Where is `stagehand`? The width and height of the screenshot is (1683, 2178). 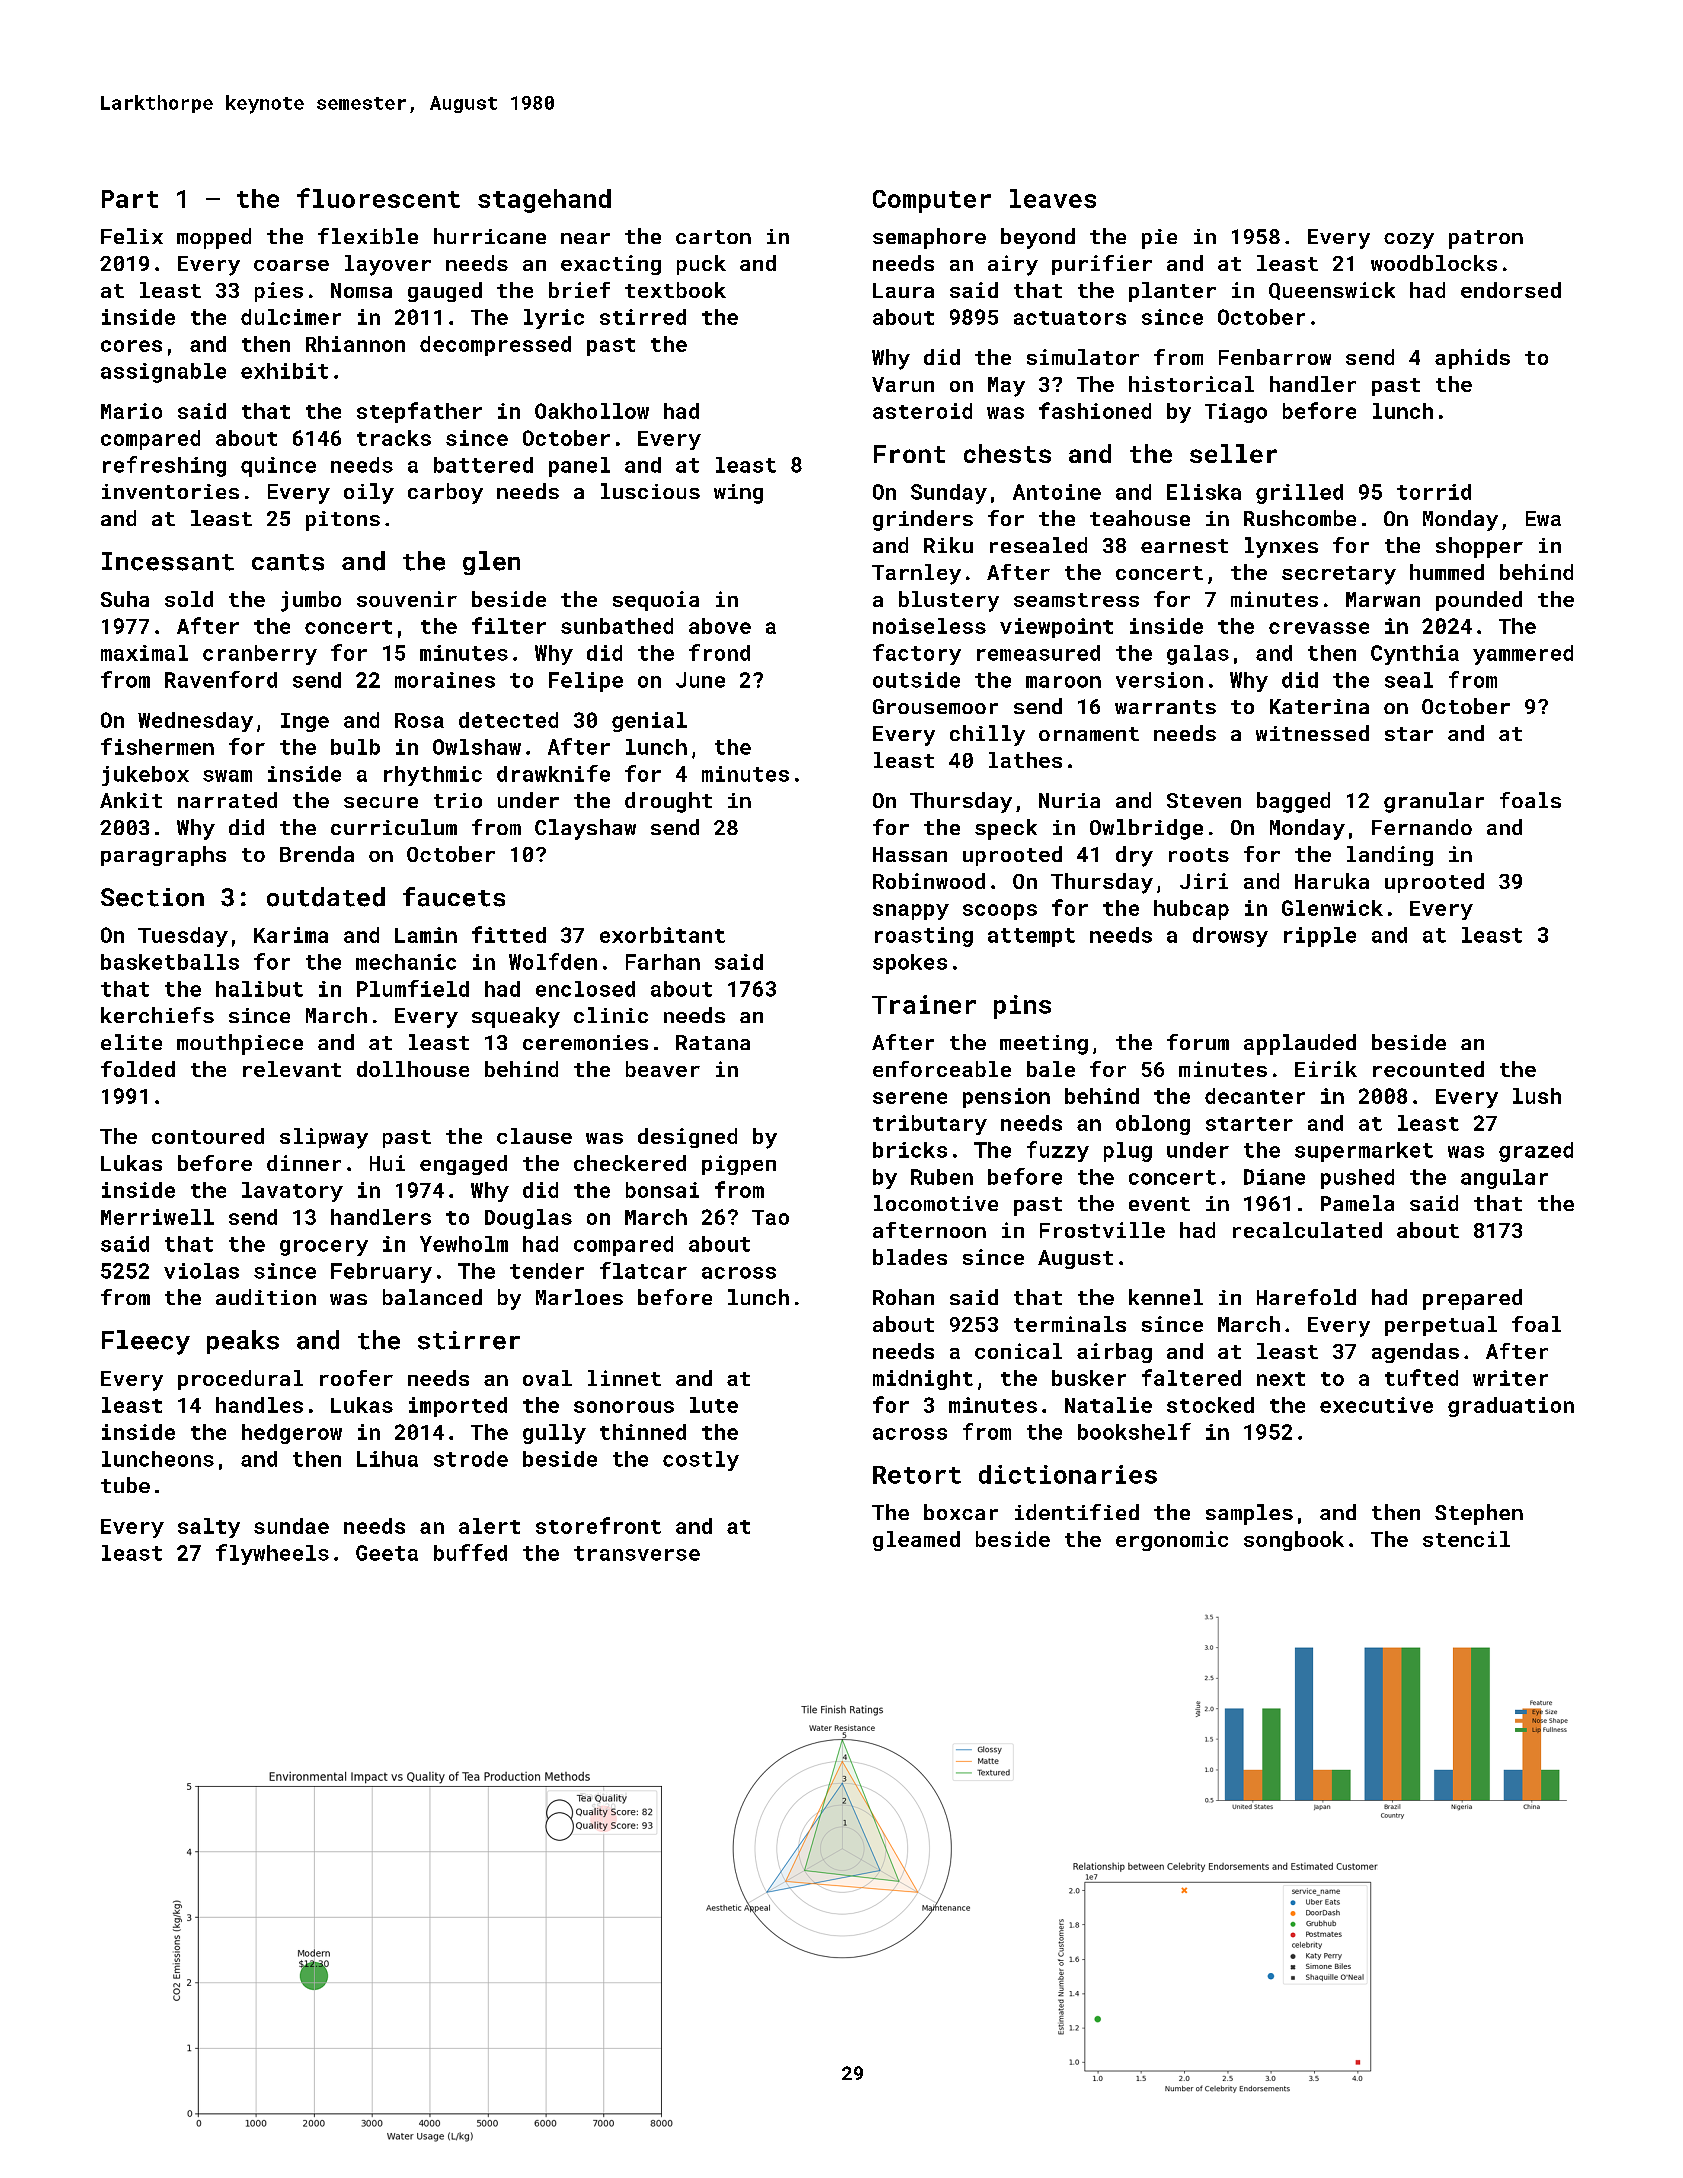 stagehand is located at coordinates (544, 201).
